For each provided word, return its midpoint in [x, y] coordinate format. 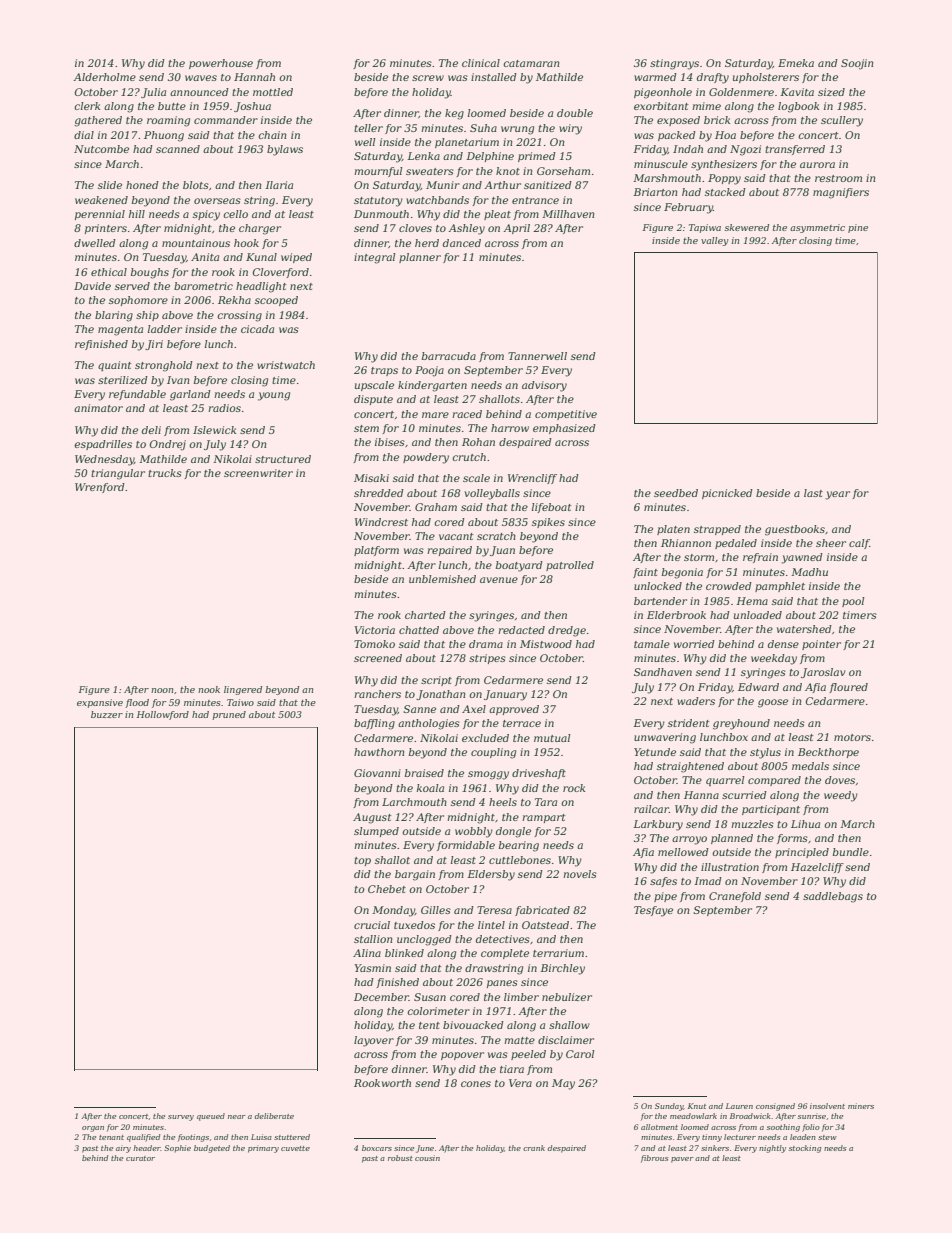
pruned [229, 715]
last [813, 493]
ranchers [377, 694]
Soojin [857, 64]
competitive [566, 415]
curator [140, 1158]
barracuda [449, 356]
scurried [744, 795]
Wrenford [100, 488]
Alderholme [104, 77]
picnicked [727, 494]
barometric [203, 286]
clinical [481, 63]
